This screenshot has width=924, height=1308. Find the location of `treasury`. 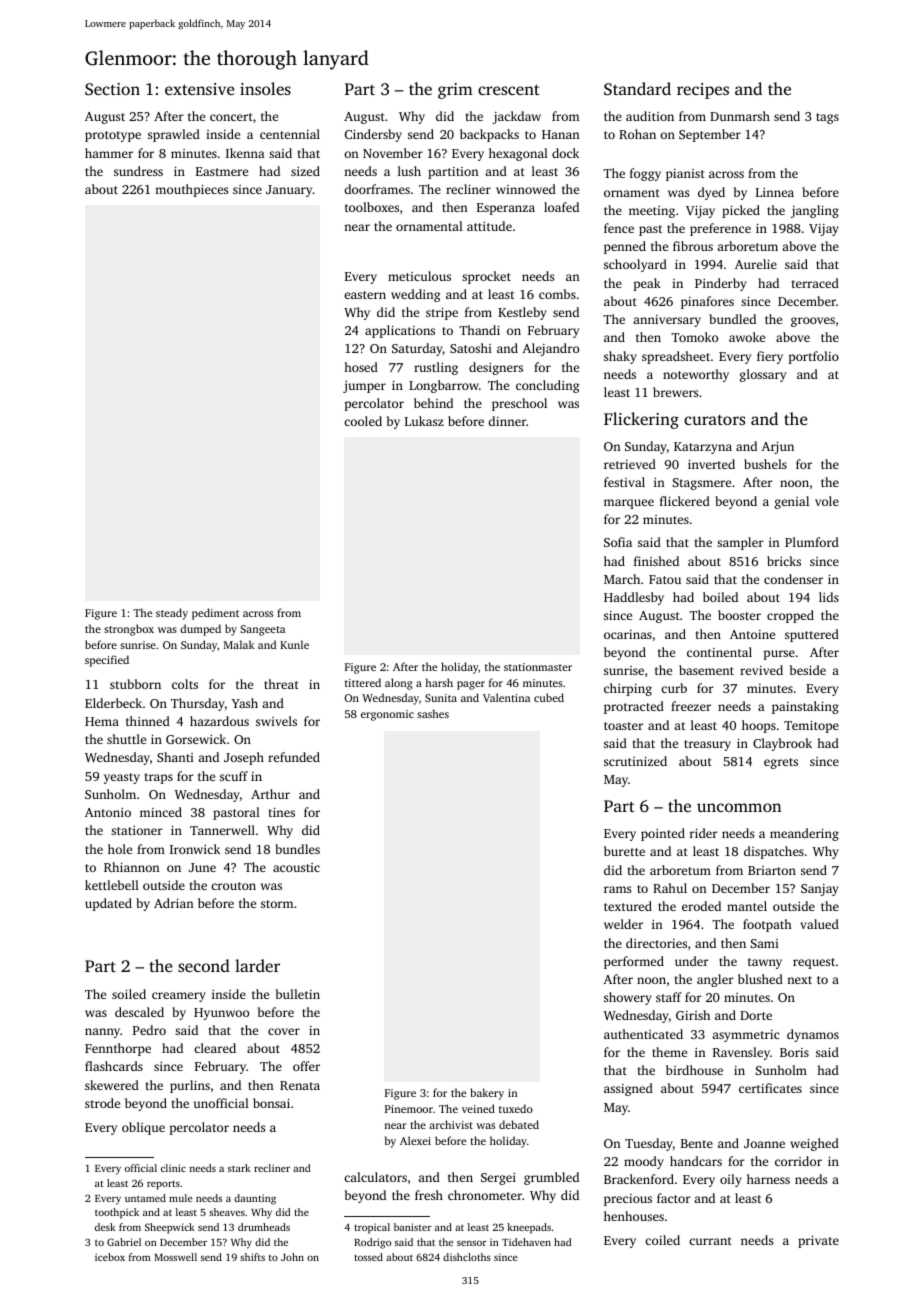

treasury is located at coordinates (707, 745).
